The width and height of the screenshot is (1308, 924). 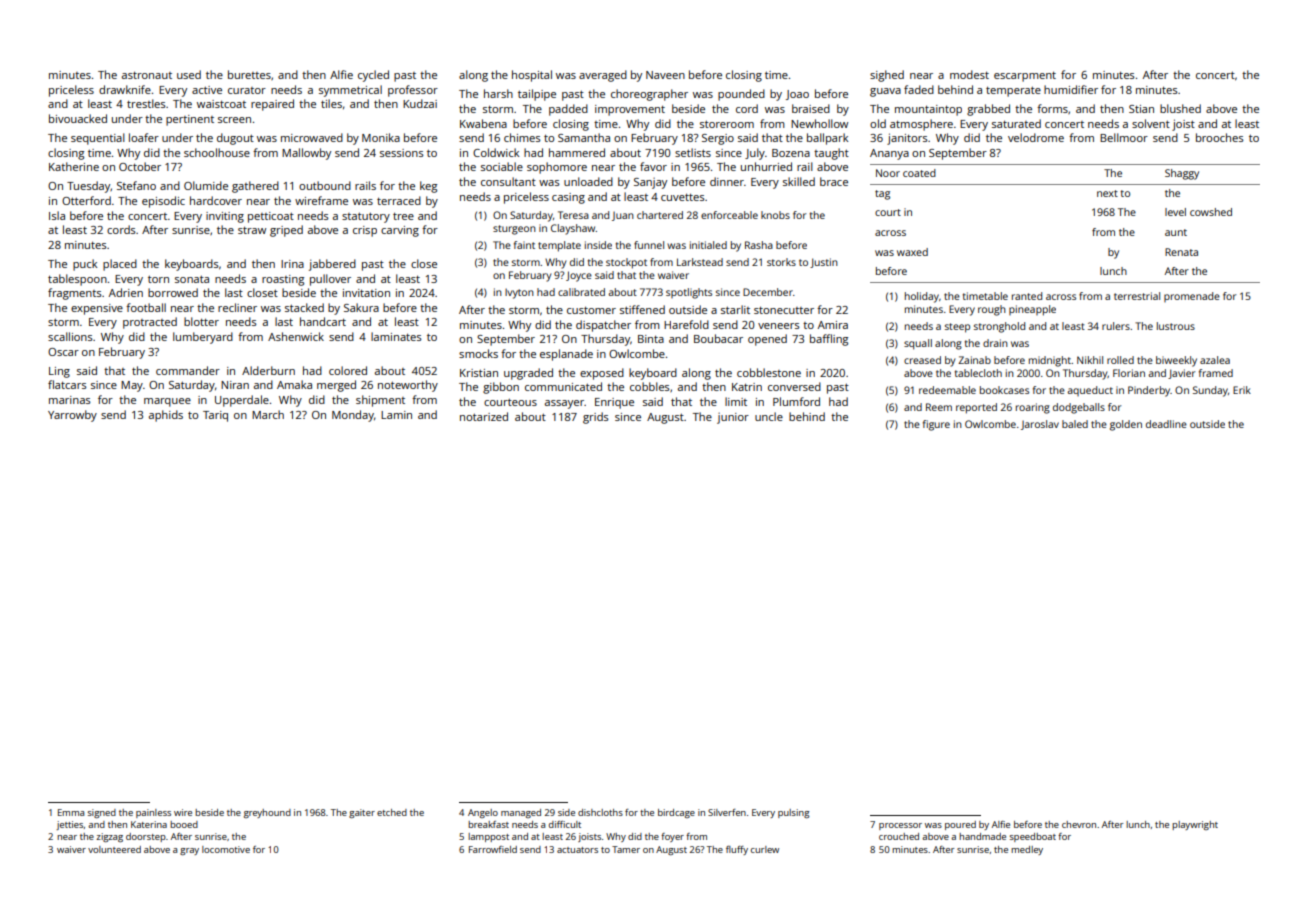 What do you see at coordinates (733, 418) in the screenshot?
I see `junior` at bounding box center [733, 418].
